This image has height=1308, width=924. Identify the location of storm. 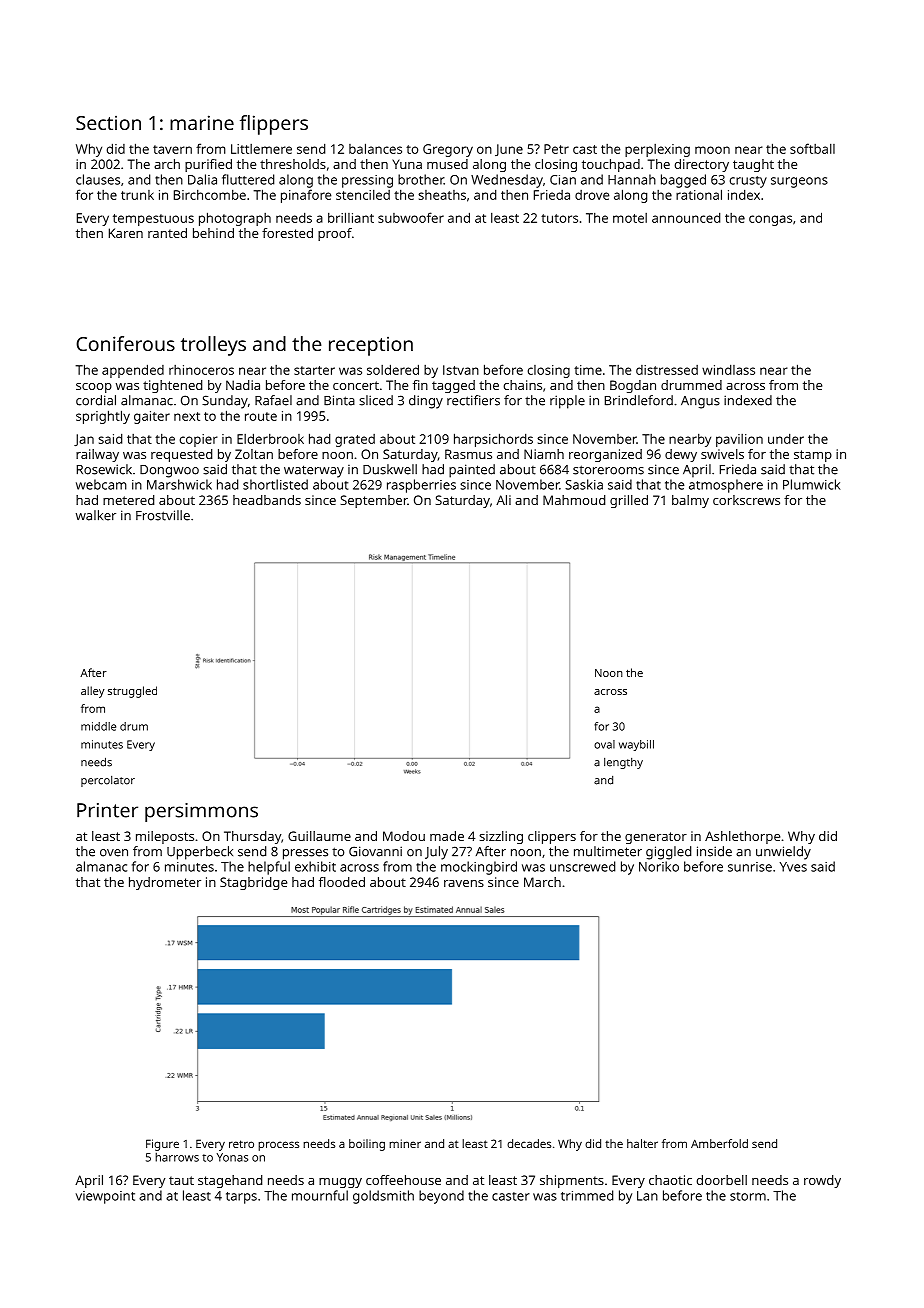
(748, 1196).
